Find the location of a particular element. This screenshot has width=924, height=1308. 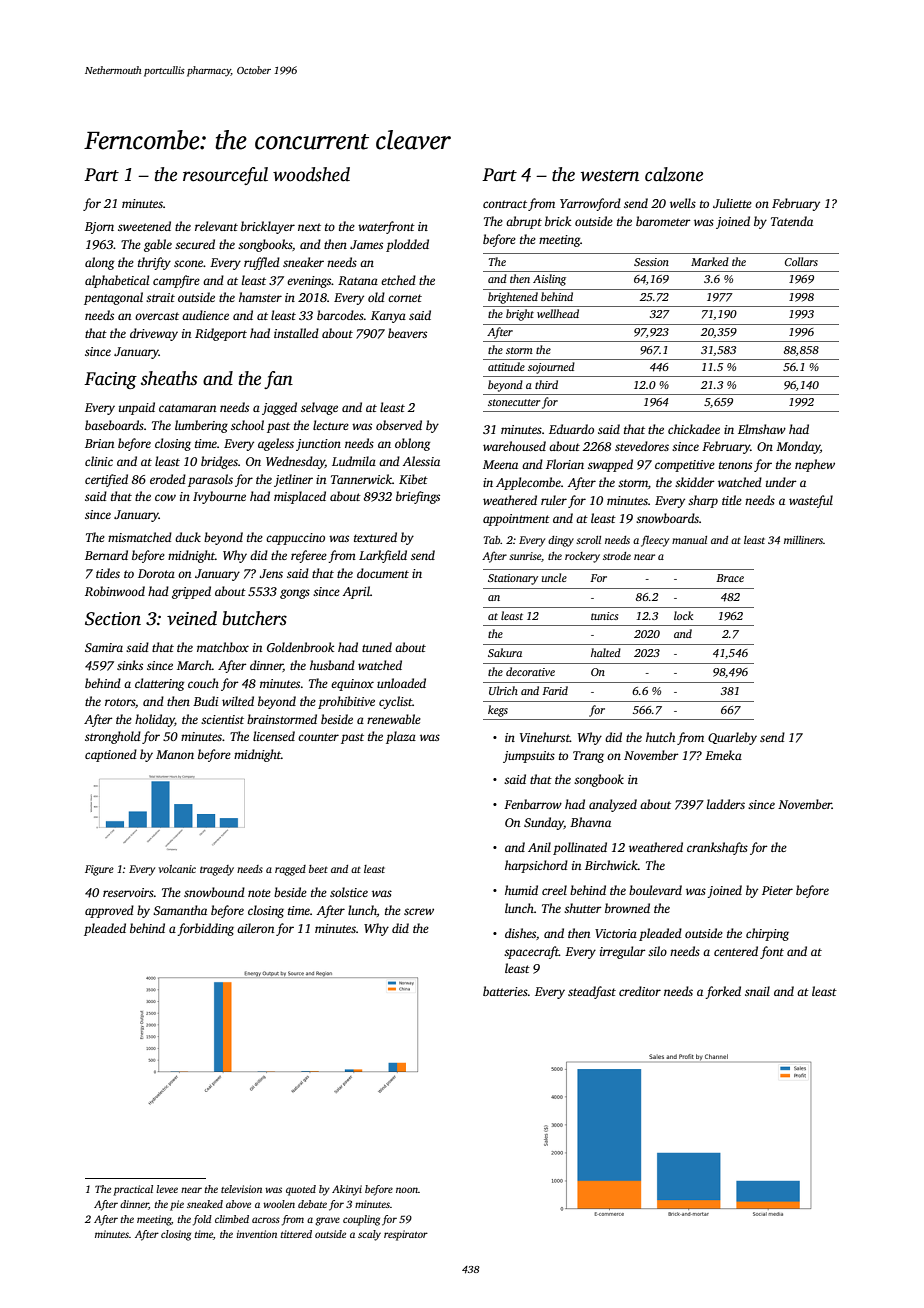

bridges is located at coordinates (219, 462).
